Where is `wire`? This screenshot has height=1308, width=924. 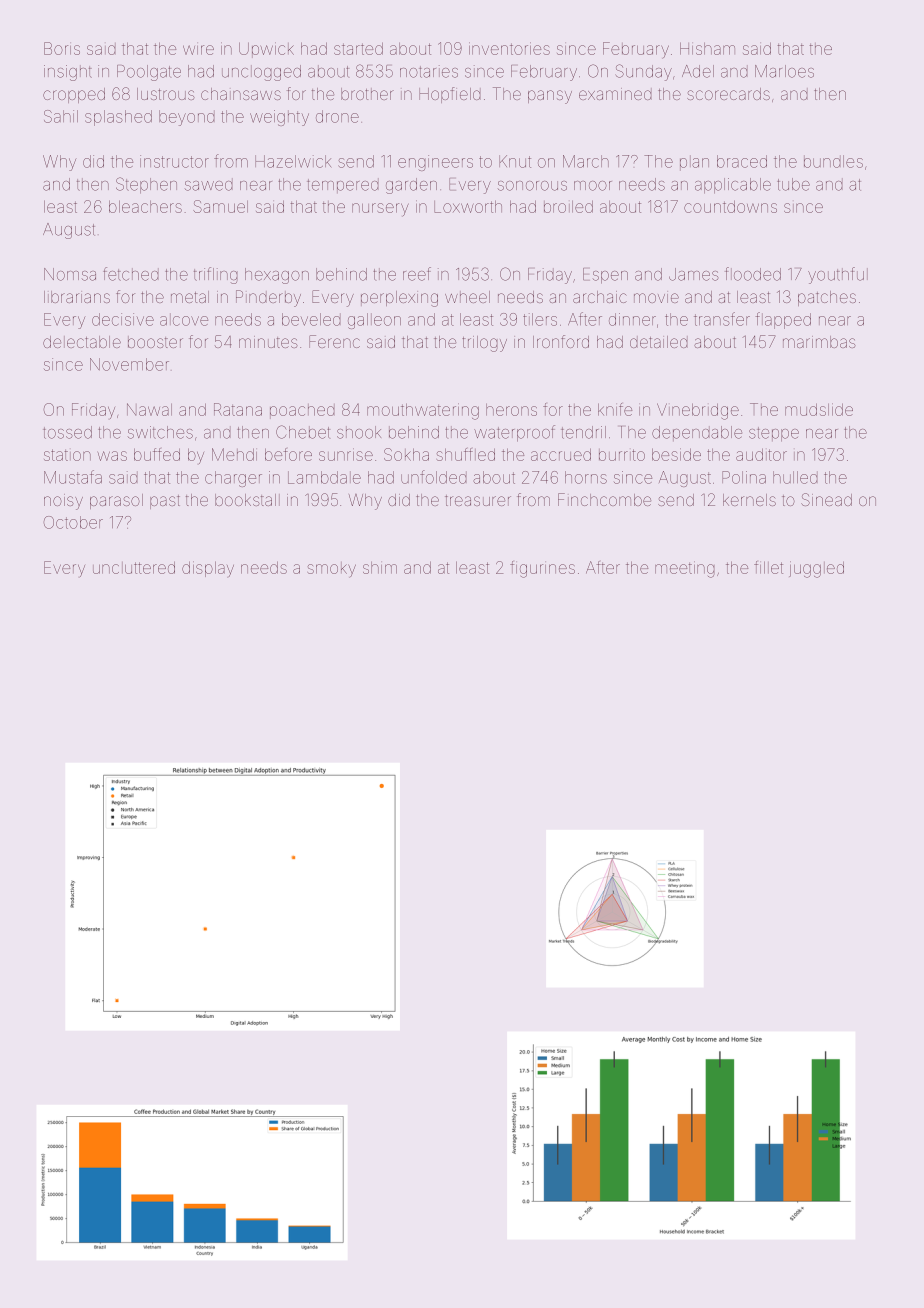
wire is located at coordinates (198, 50).
